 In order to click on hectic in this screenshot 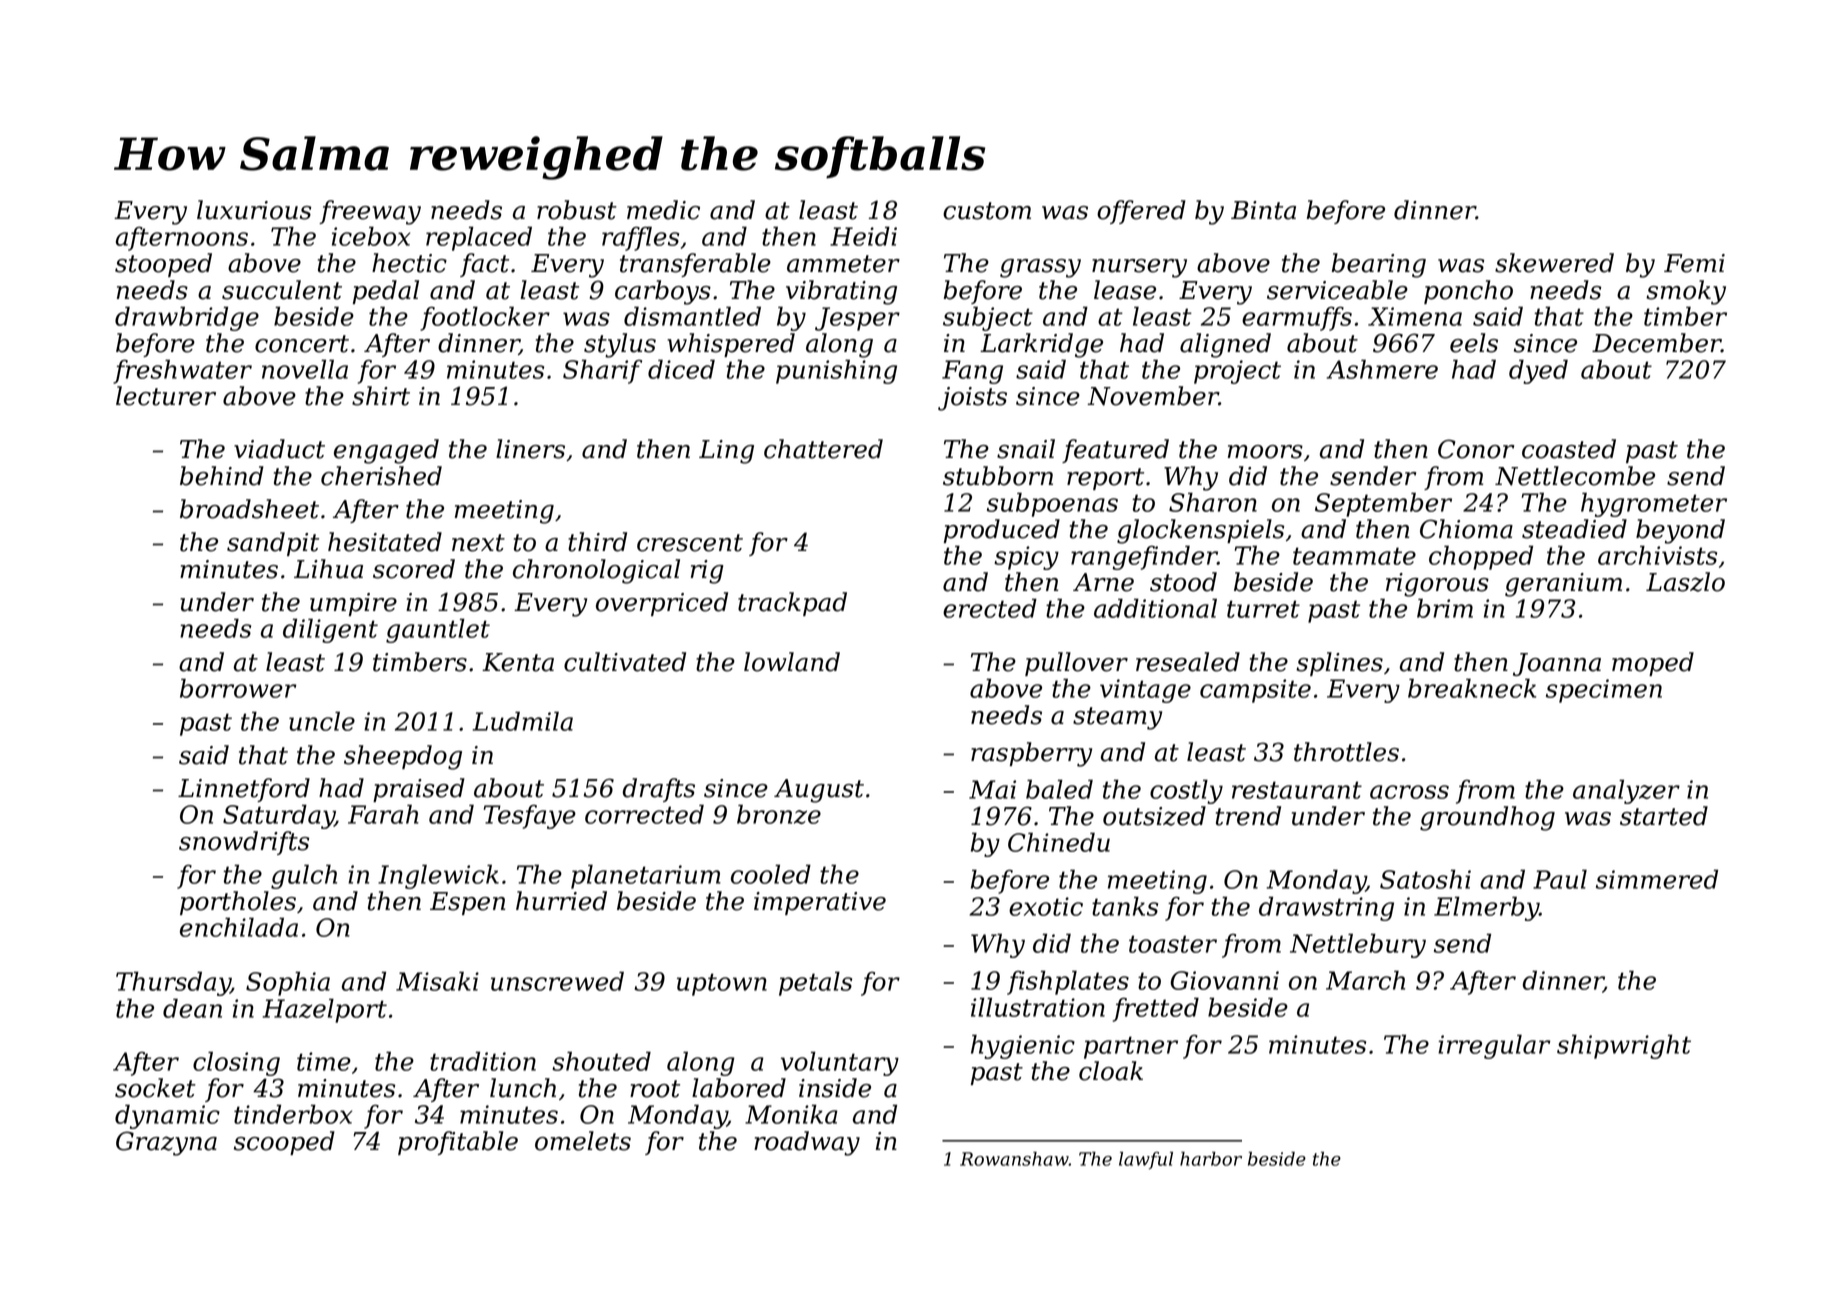, I will do `click(409, 263)`.
